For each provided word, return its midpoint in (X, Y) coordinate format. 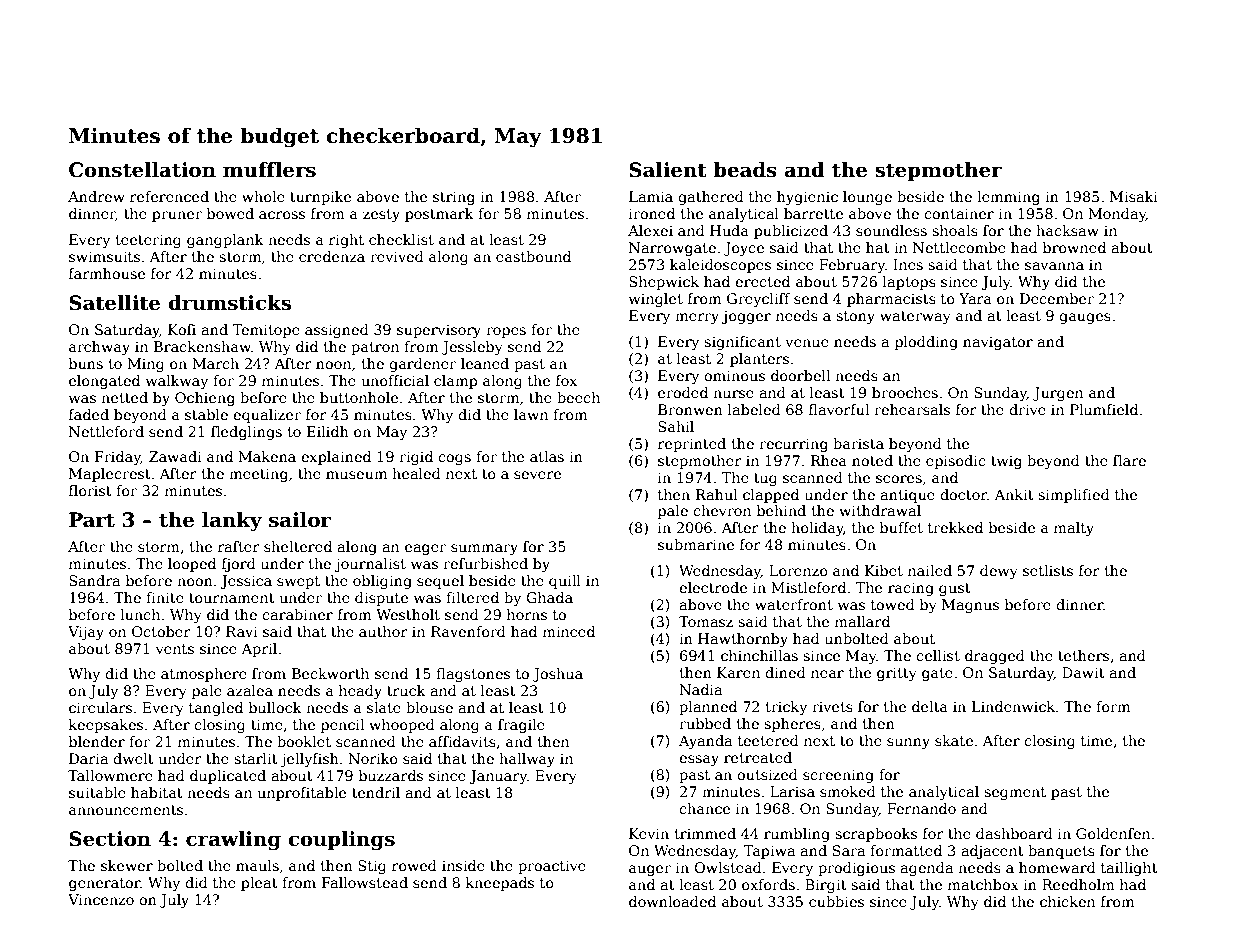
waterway (915, 317)
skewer (127, 865)
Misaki (1134, 196)
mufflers (269, 170)
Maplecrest (110, 475)
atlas (547, 456)
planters (759, 360)
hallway (527, 760)
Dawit (1083, 672)
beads (745, 170)
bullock (275, 707)
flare (1129, 460)
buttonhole (359, 397)
